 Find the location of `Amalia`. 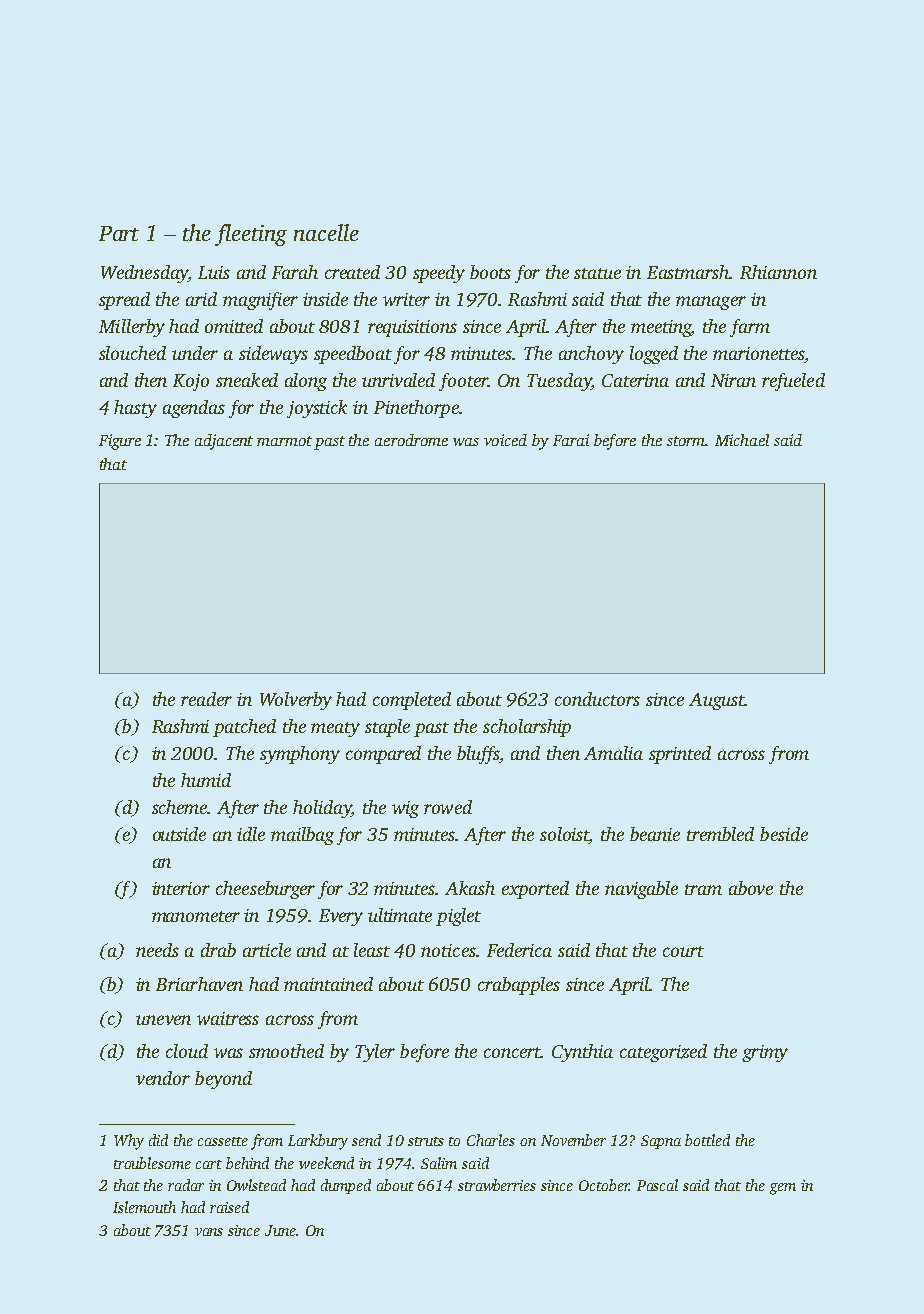

Amalia is located at coordinates (613, 753).
